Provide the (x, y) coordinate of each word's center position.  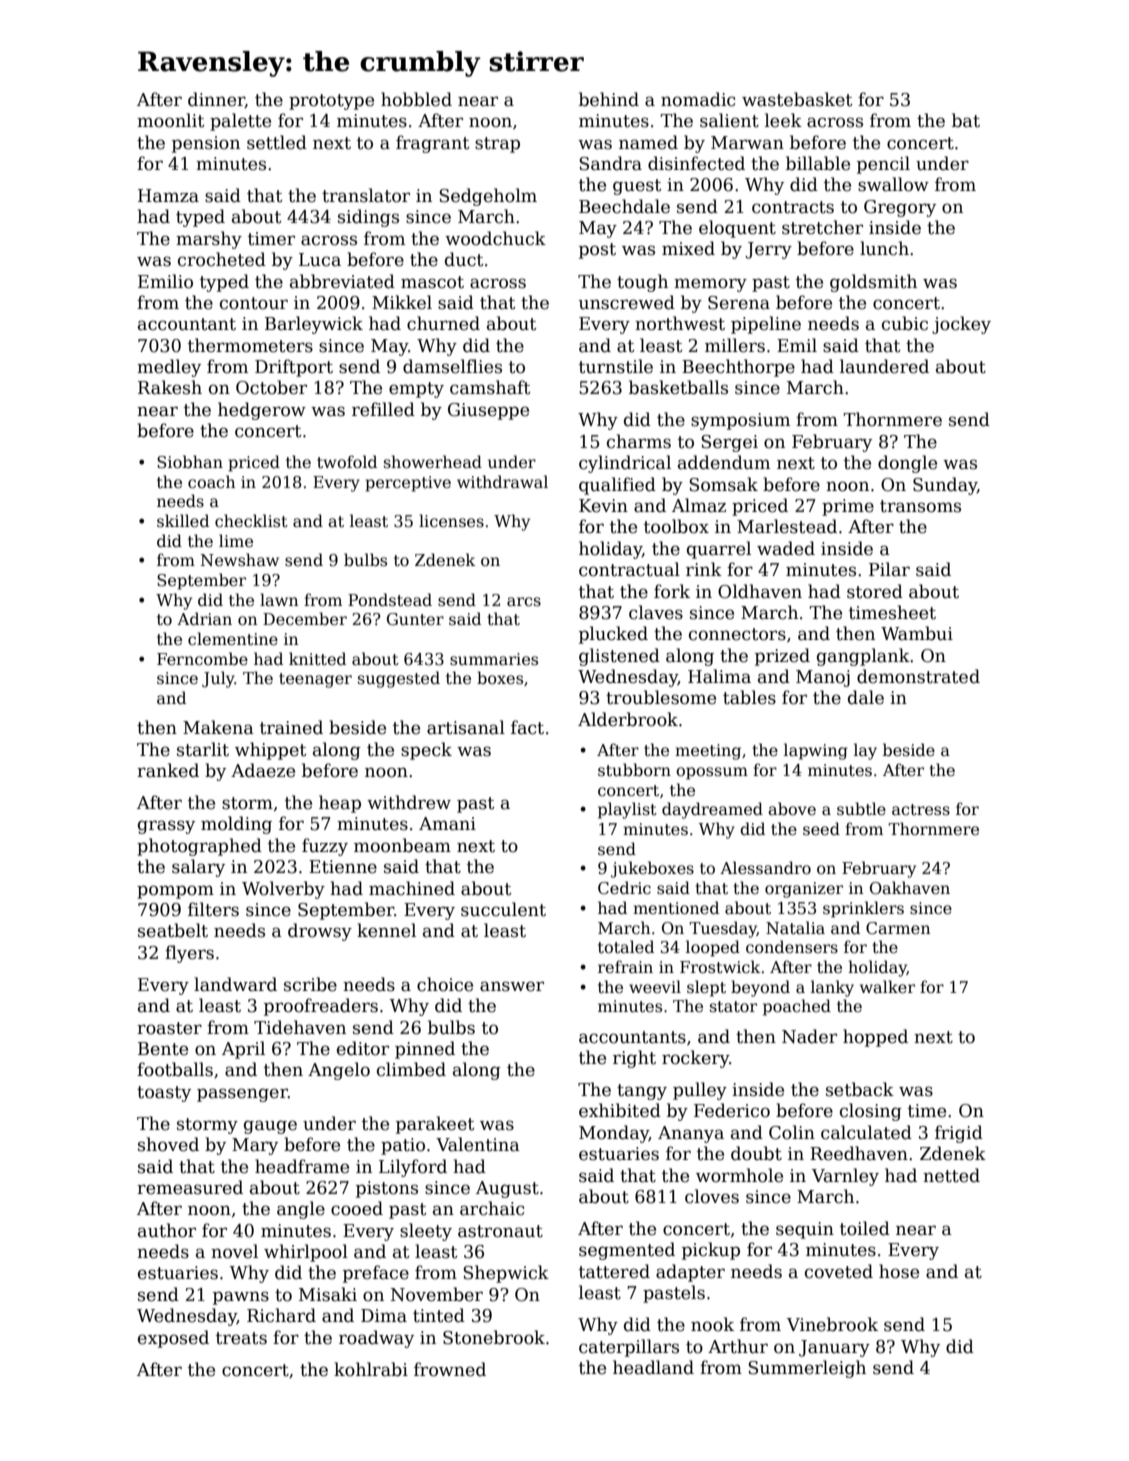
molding (236, 825)
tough (642, 283)
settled (277, 142)
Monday (614, 1134)
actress (921, 809)
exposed (173, 1339)
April (243, 1050)
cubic (905, 323)
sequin (805, 1230)
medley (169, 368)
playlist (627, 810)
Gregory (900, 208)
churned (443, 323)
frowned (450, 1369)
